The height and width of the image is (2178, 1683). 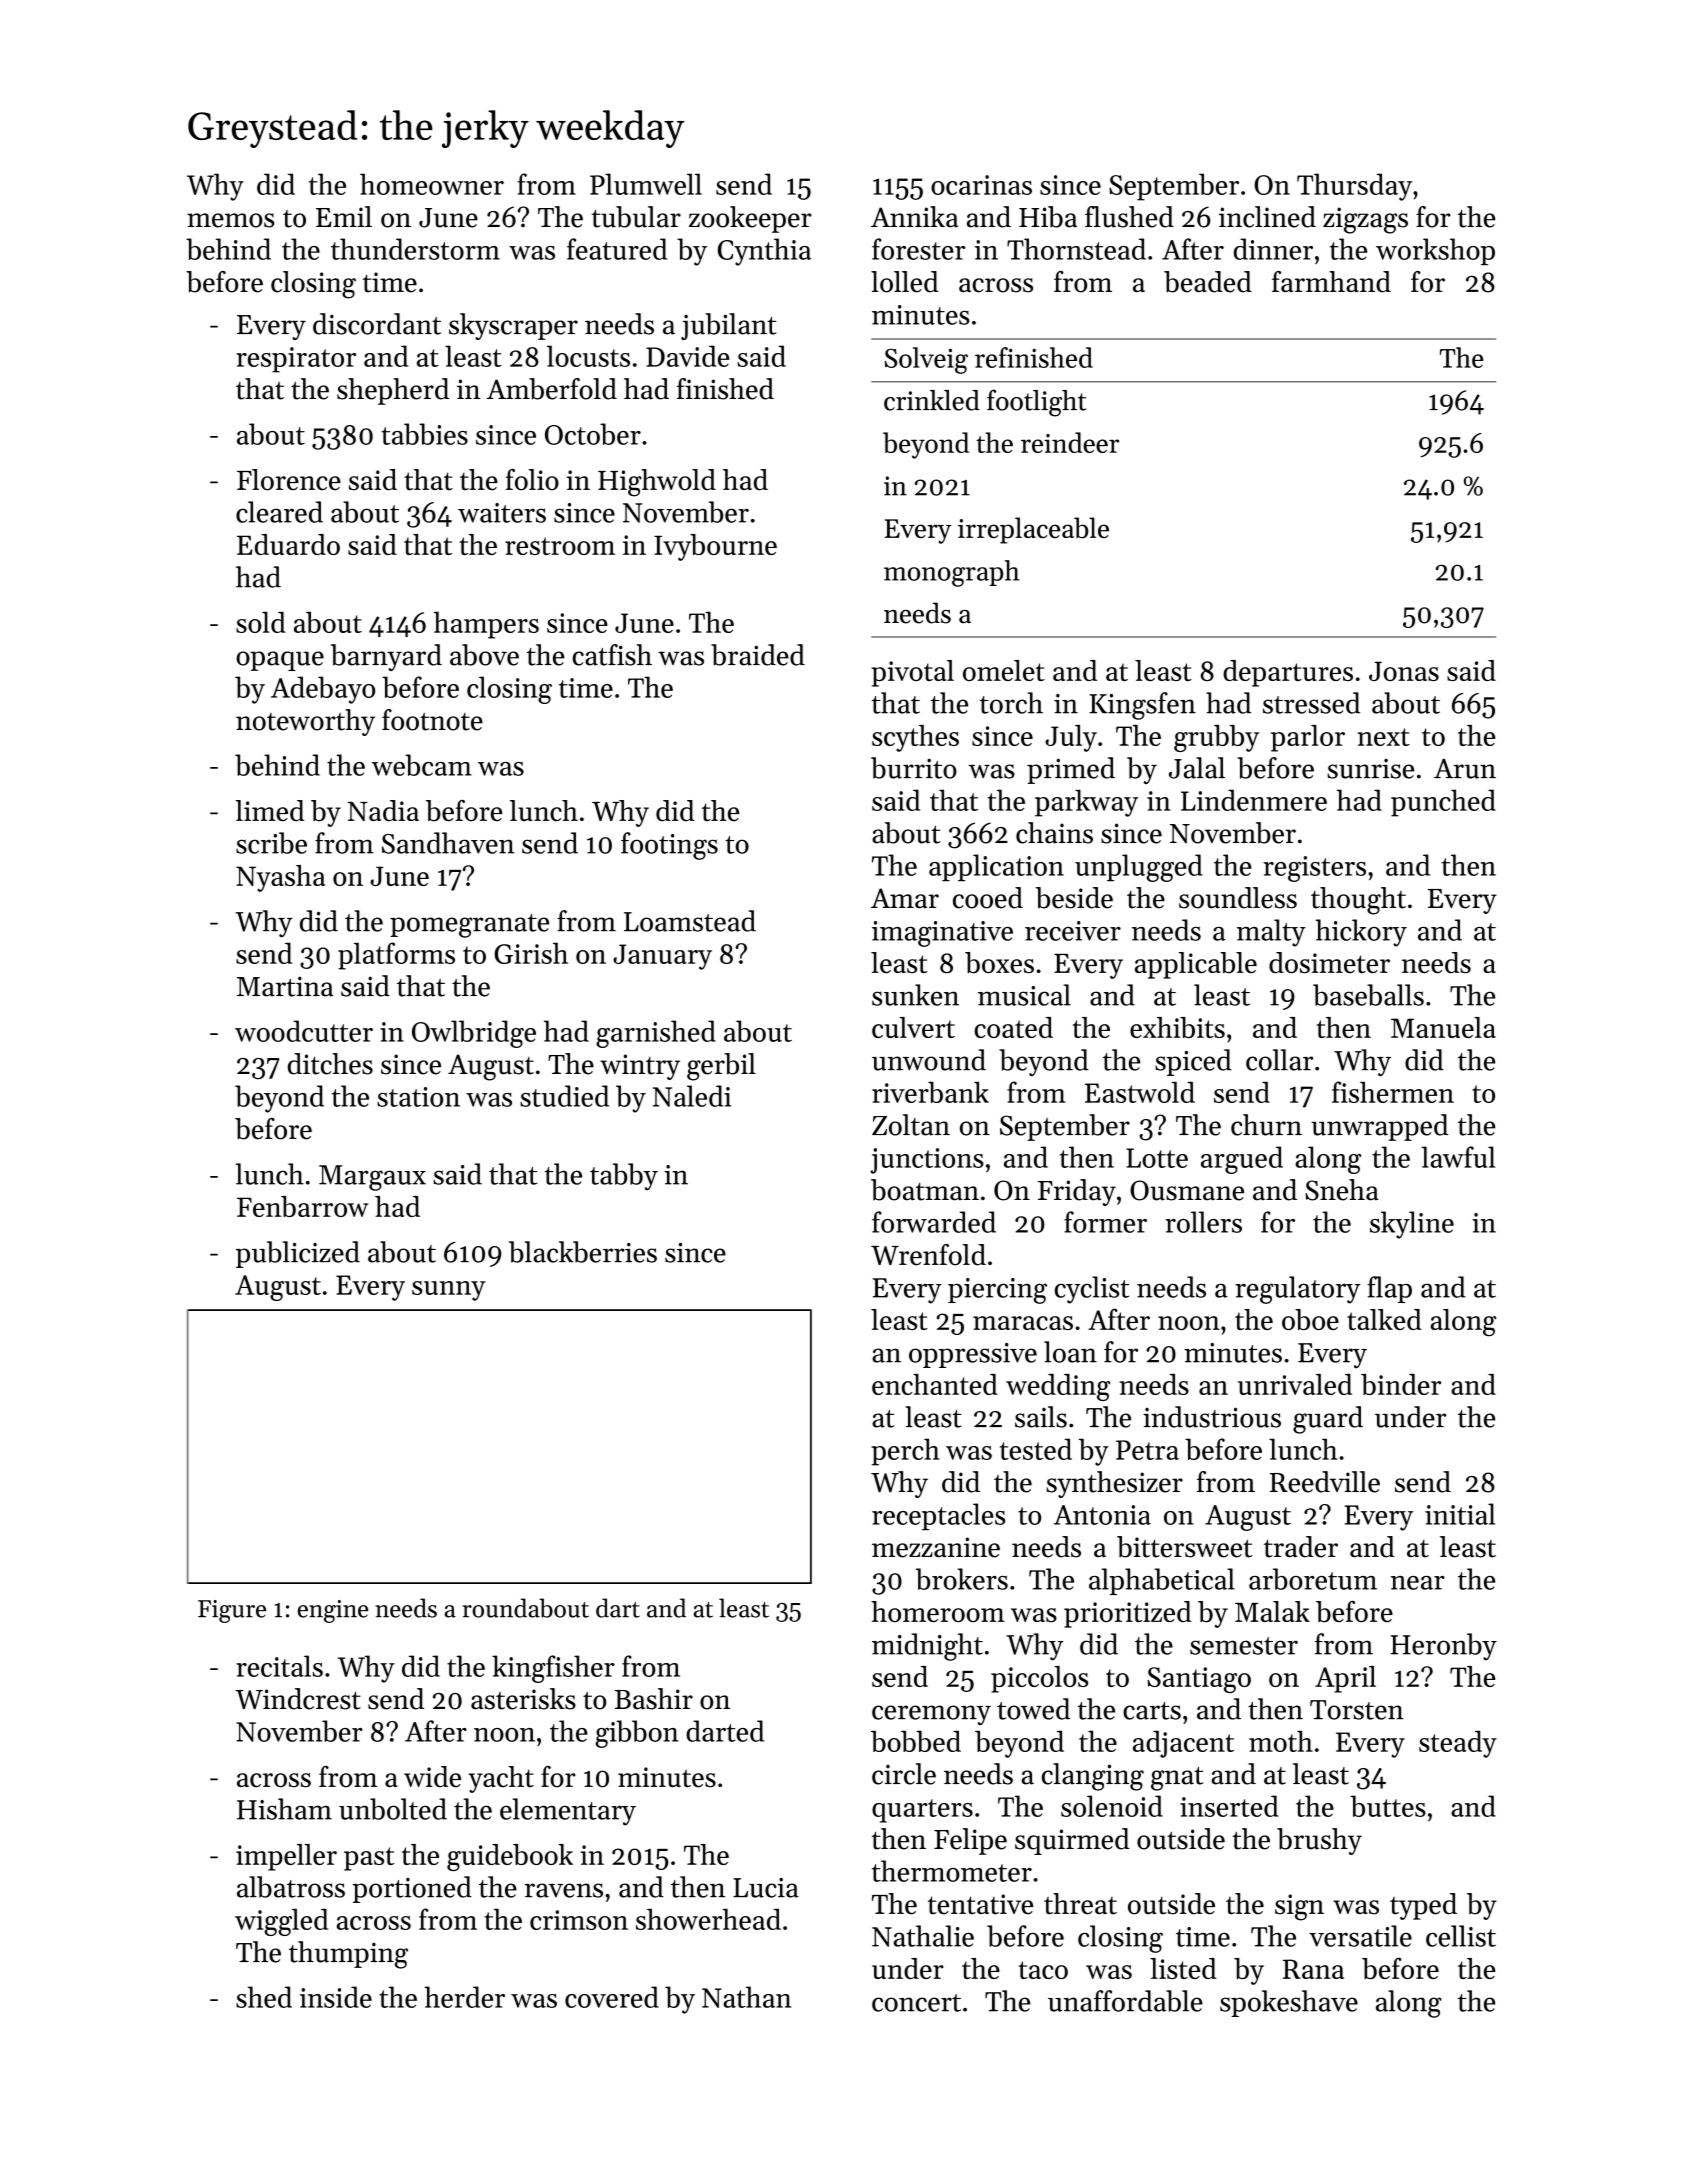 I want to click on engine, so click(x=333, y=1611).
